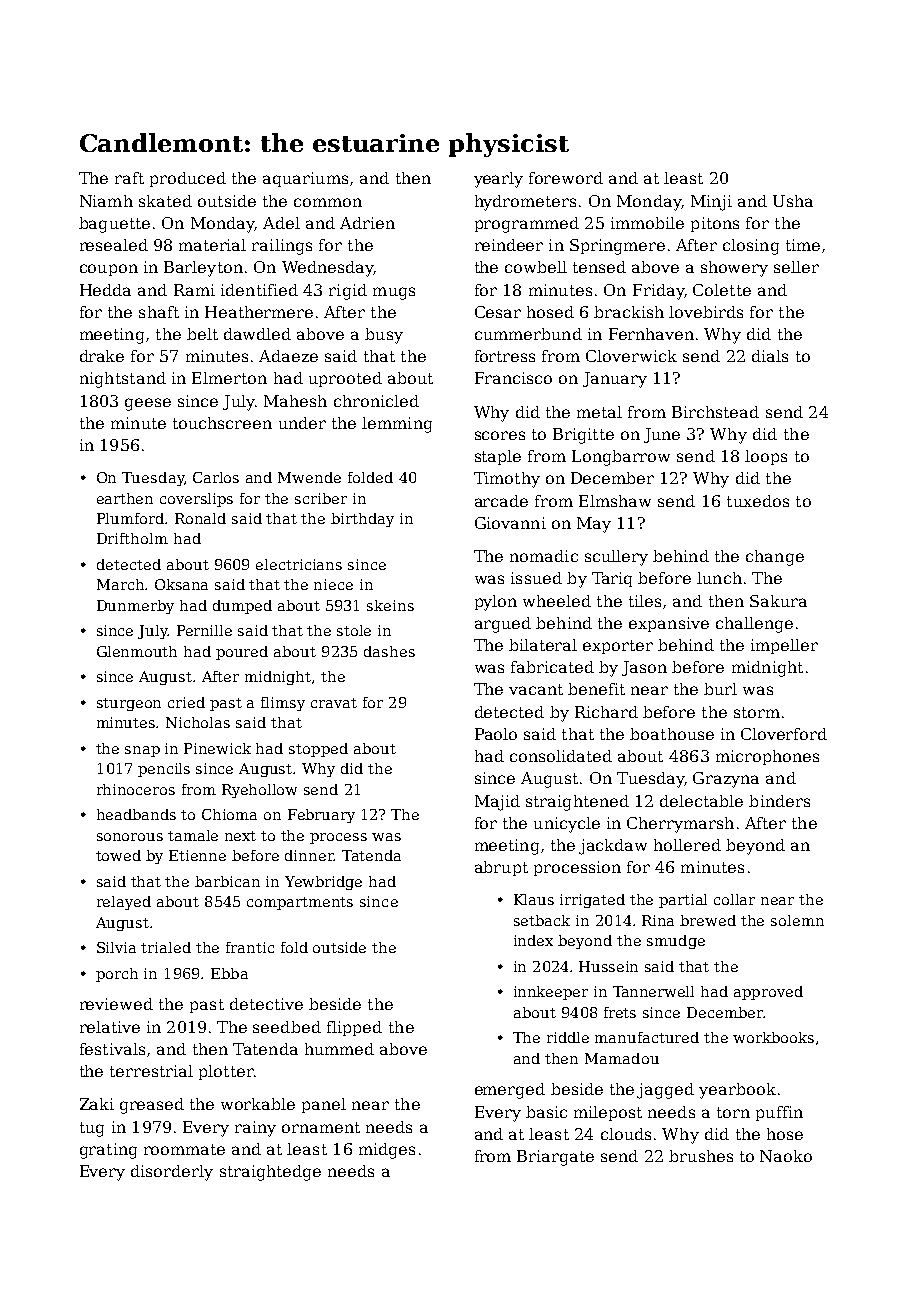 This screenshot has height=1316, width=908. Describe the element at coordinates (566, 178) in the screenshot. I see `foreword` at that location.
